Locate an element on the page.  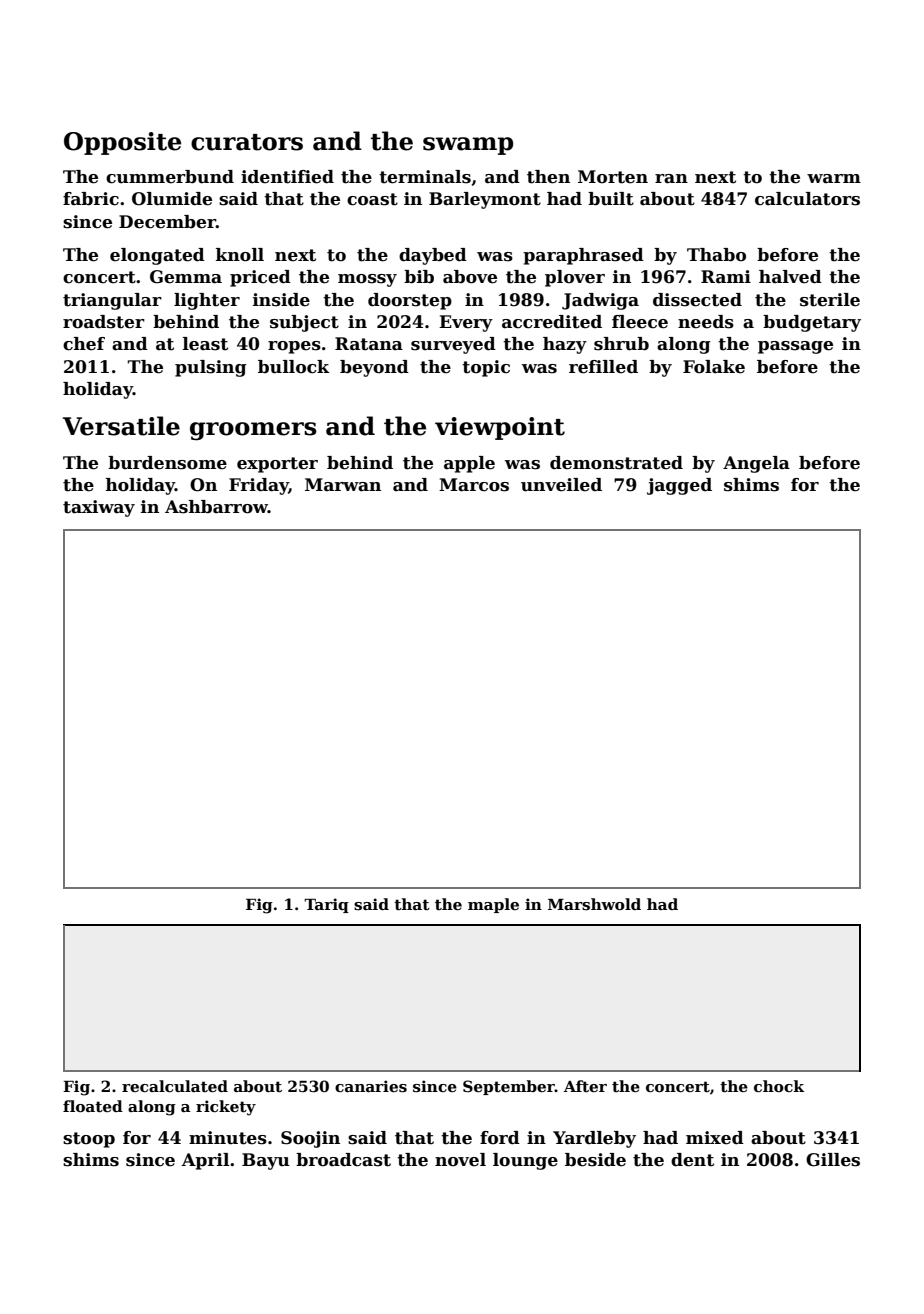
Marcos is located at coordinates (474, 485).
